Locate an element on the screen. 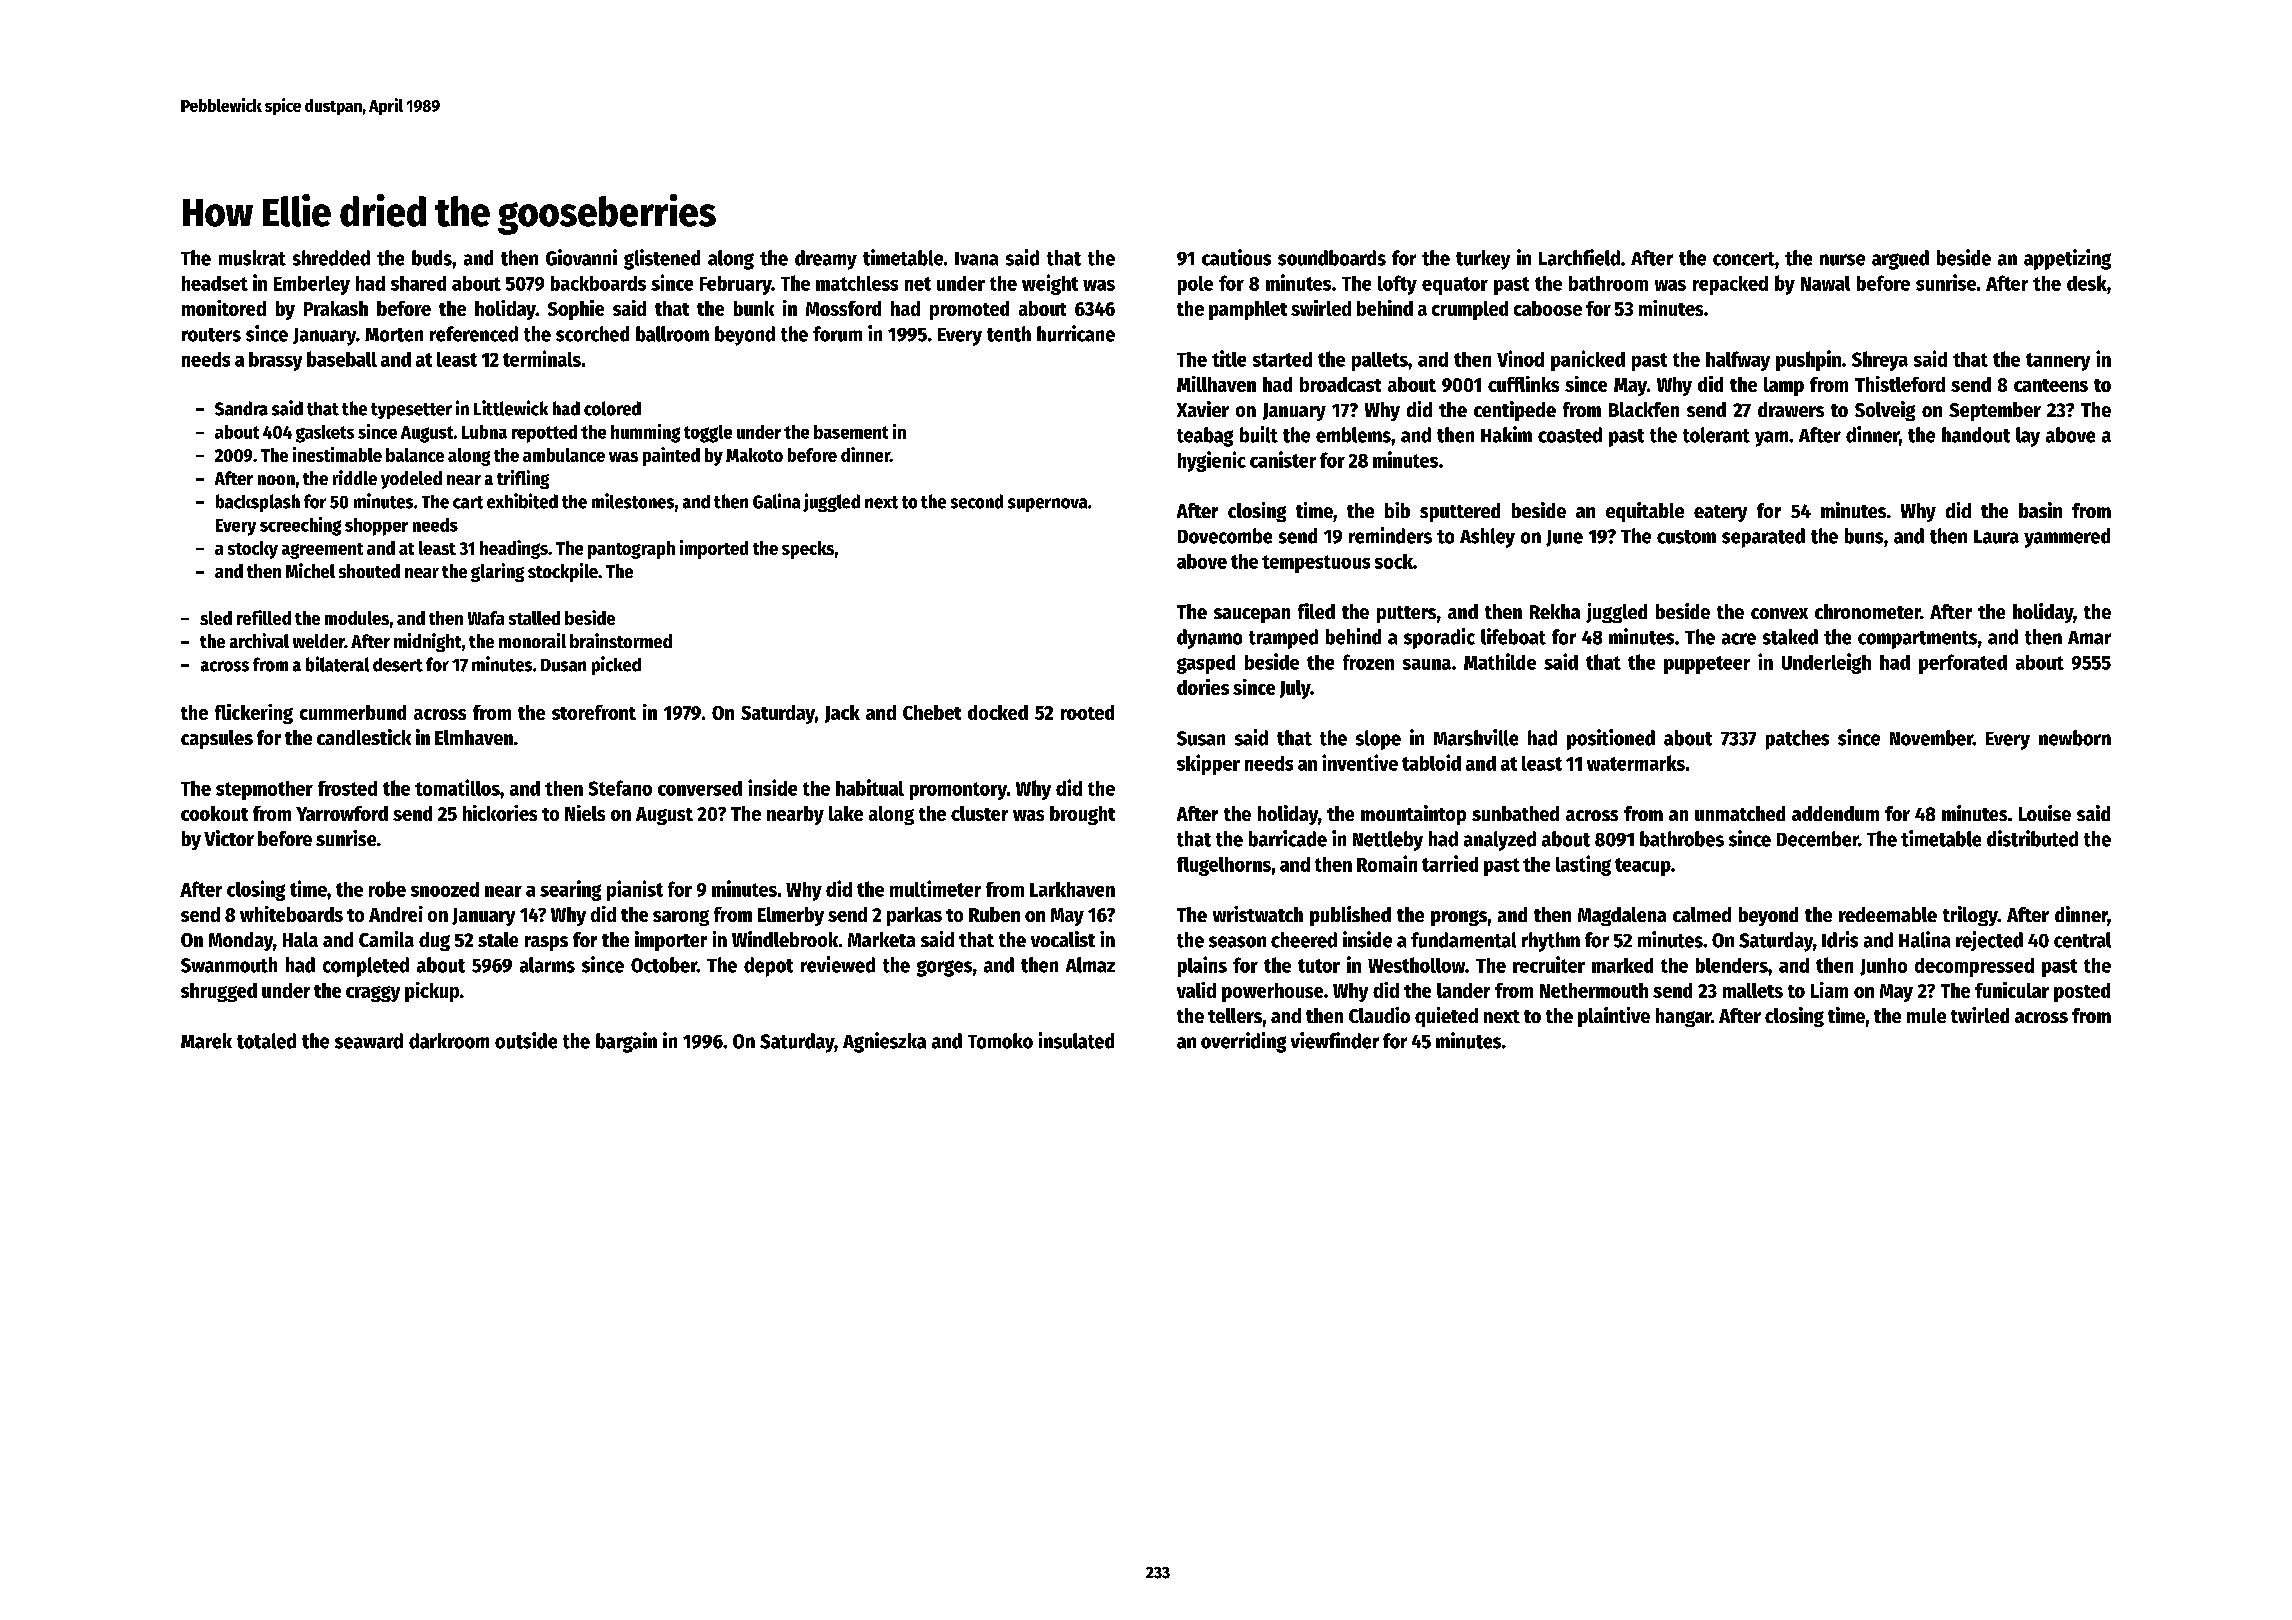 The width and height of the screenshot is (2292, 1620). Ivana is located at coordinates (976, 259).
